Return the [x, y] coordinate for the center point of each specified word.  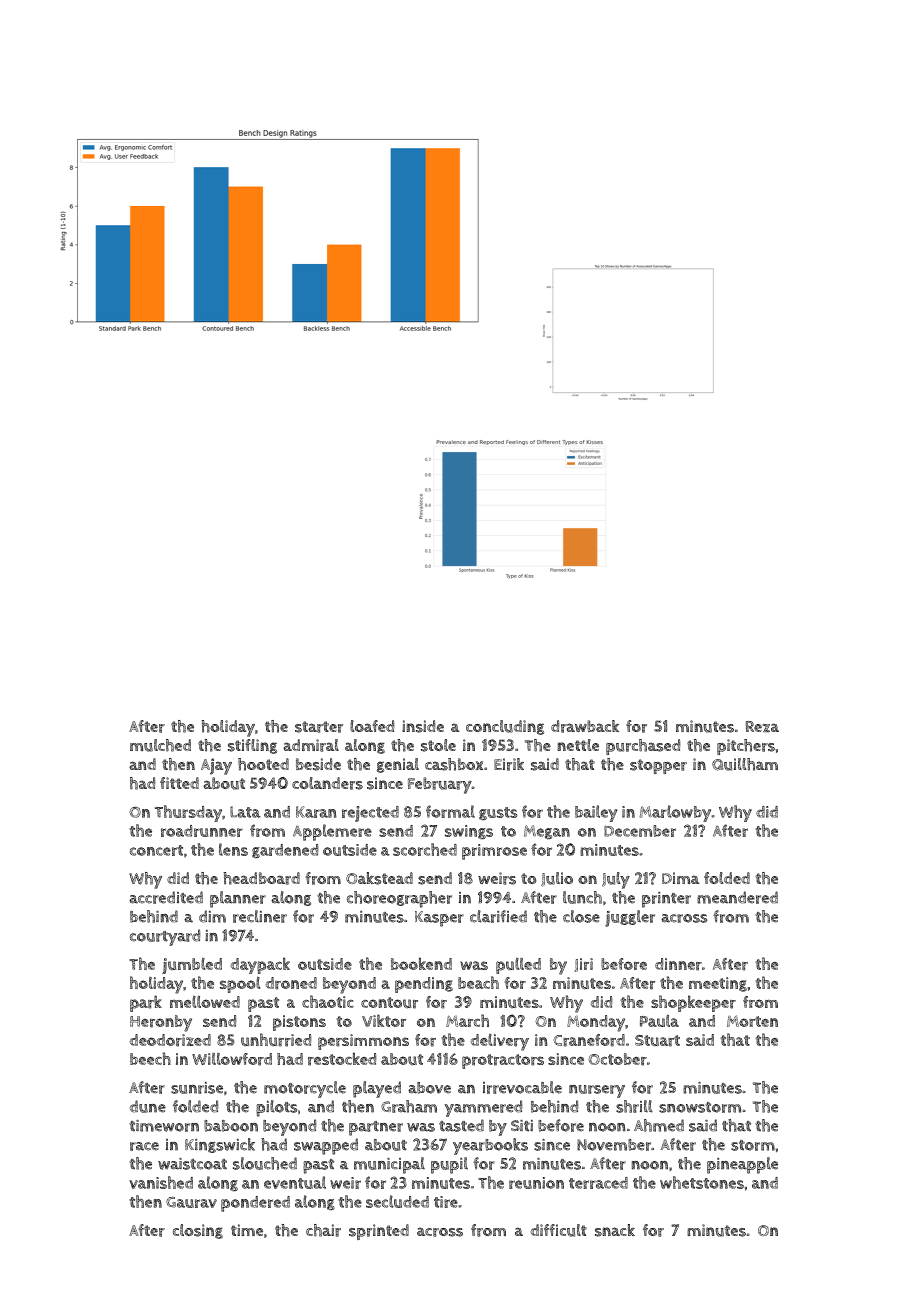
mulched [160, 745]
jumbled [192, 965]
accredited [166, 897]
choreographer [399, 899]
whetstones [702, 1182]
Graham [409, 1106]
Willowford [232, 1059]
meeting [718, 984]
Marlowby [675, 813]
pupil [449, 1165]
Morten [752, 1021]
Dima [680, 878]
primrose [494, 852]
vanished [161, 1182]
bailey [596, 813]
